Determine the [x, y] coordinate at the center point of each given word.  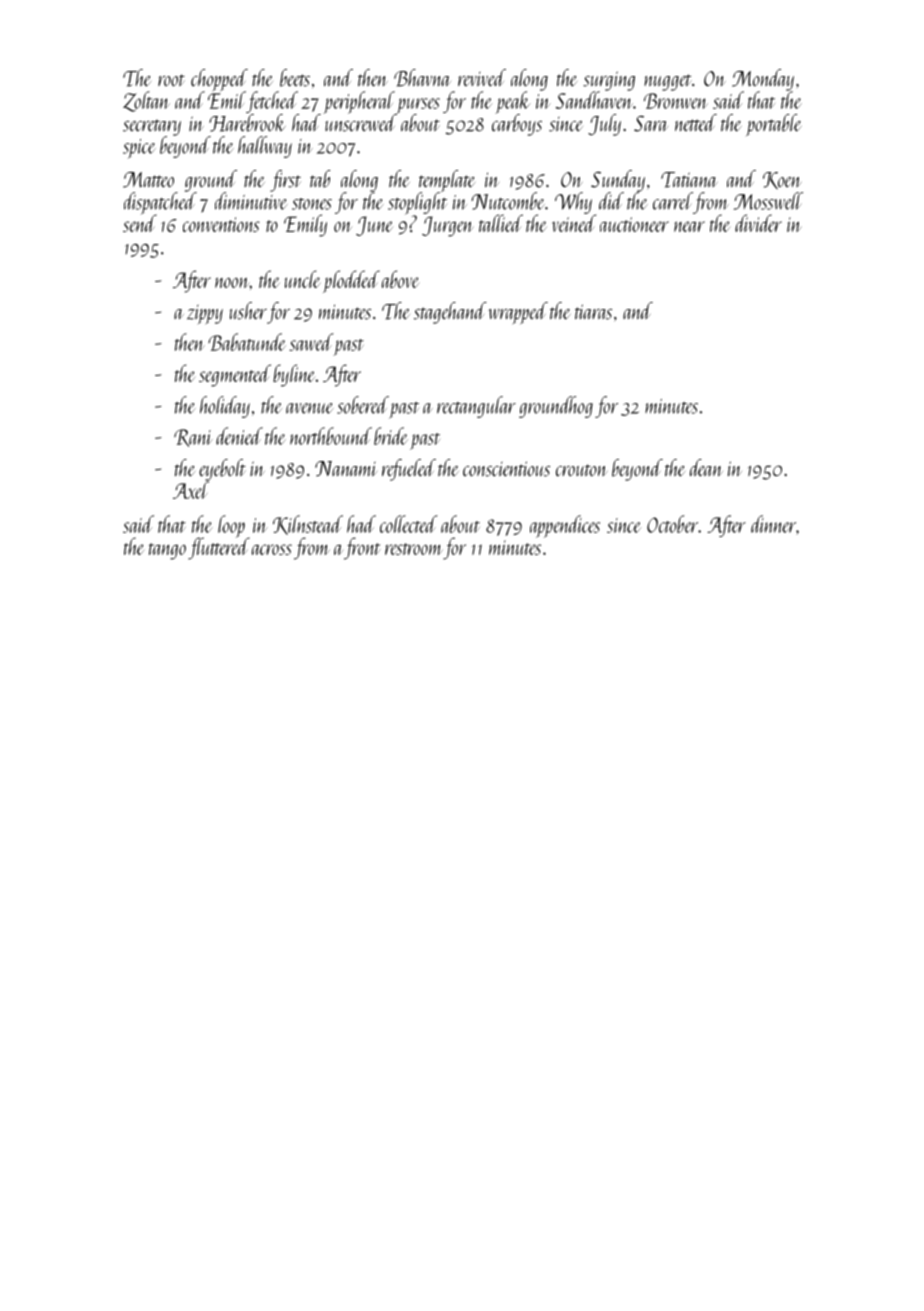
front [362, 548]
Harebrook [247, 123]
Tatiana [689, 180]
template [447, 181]
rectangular [476, 407]
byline [294, 375]
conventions [221, 224]
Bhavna [422, 78]
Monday [763, 80]
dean [706, 468]
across [272, 549]
